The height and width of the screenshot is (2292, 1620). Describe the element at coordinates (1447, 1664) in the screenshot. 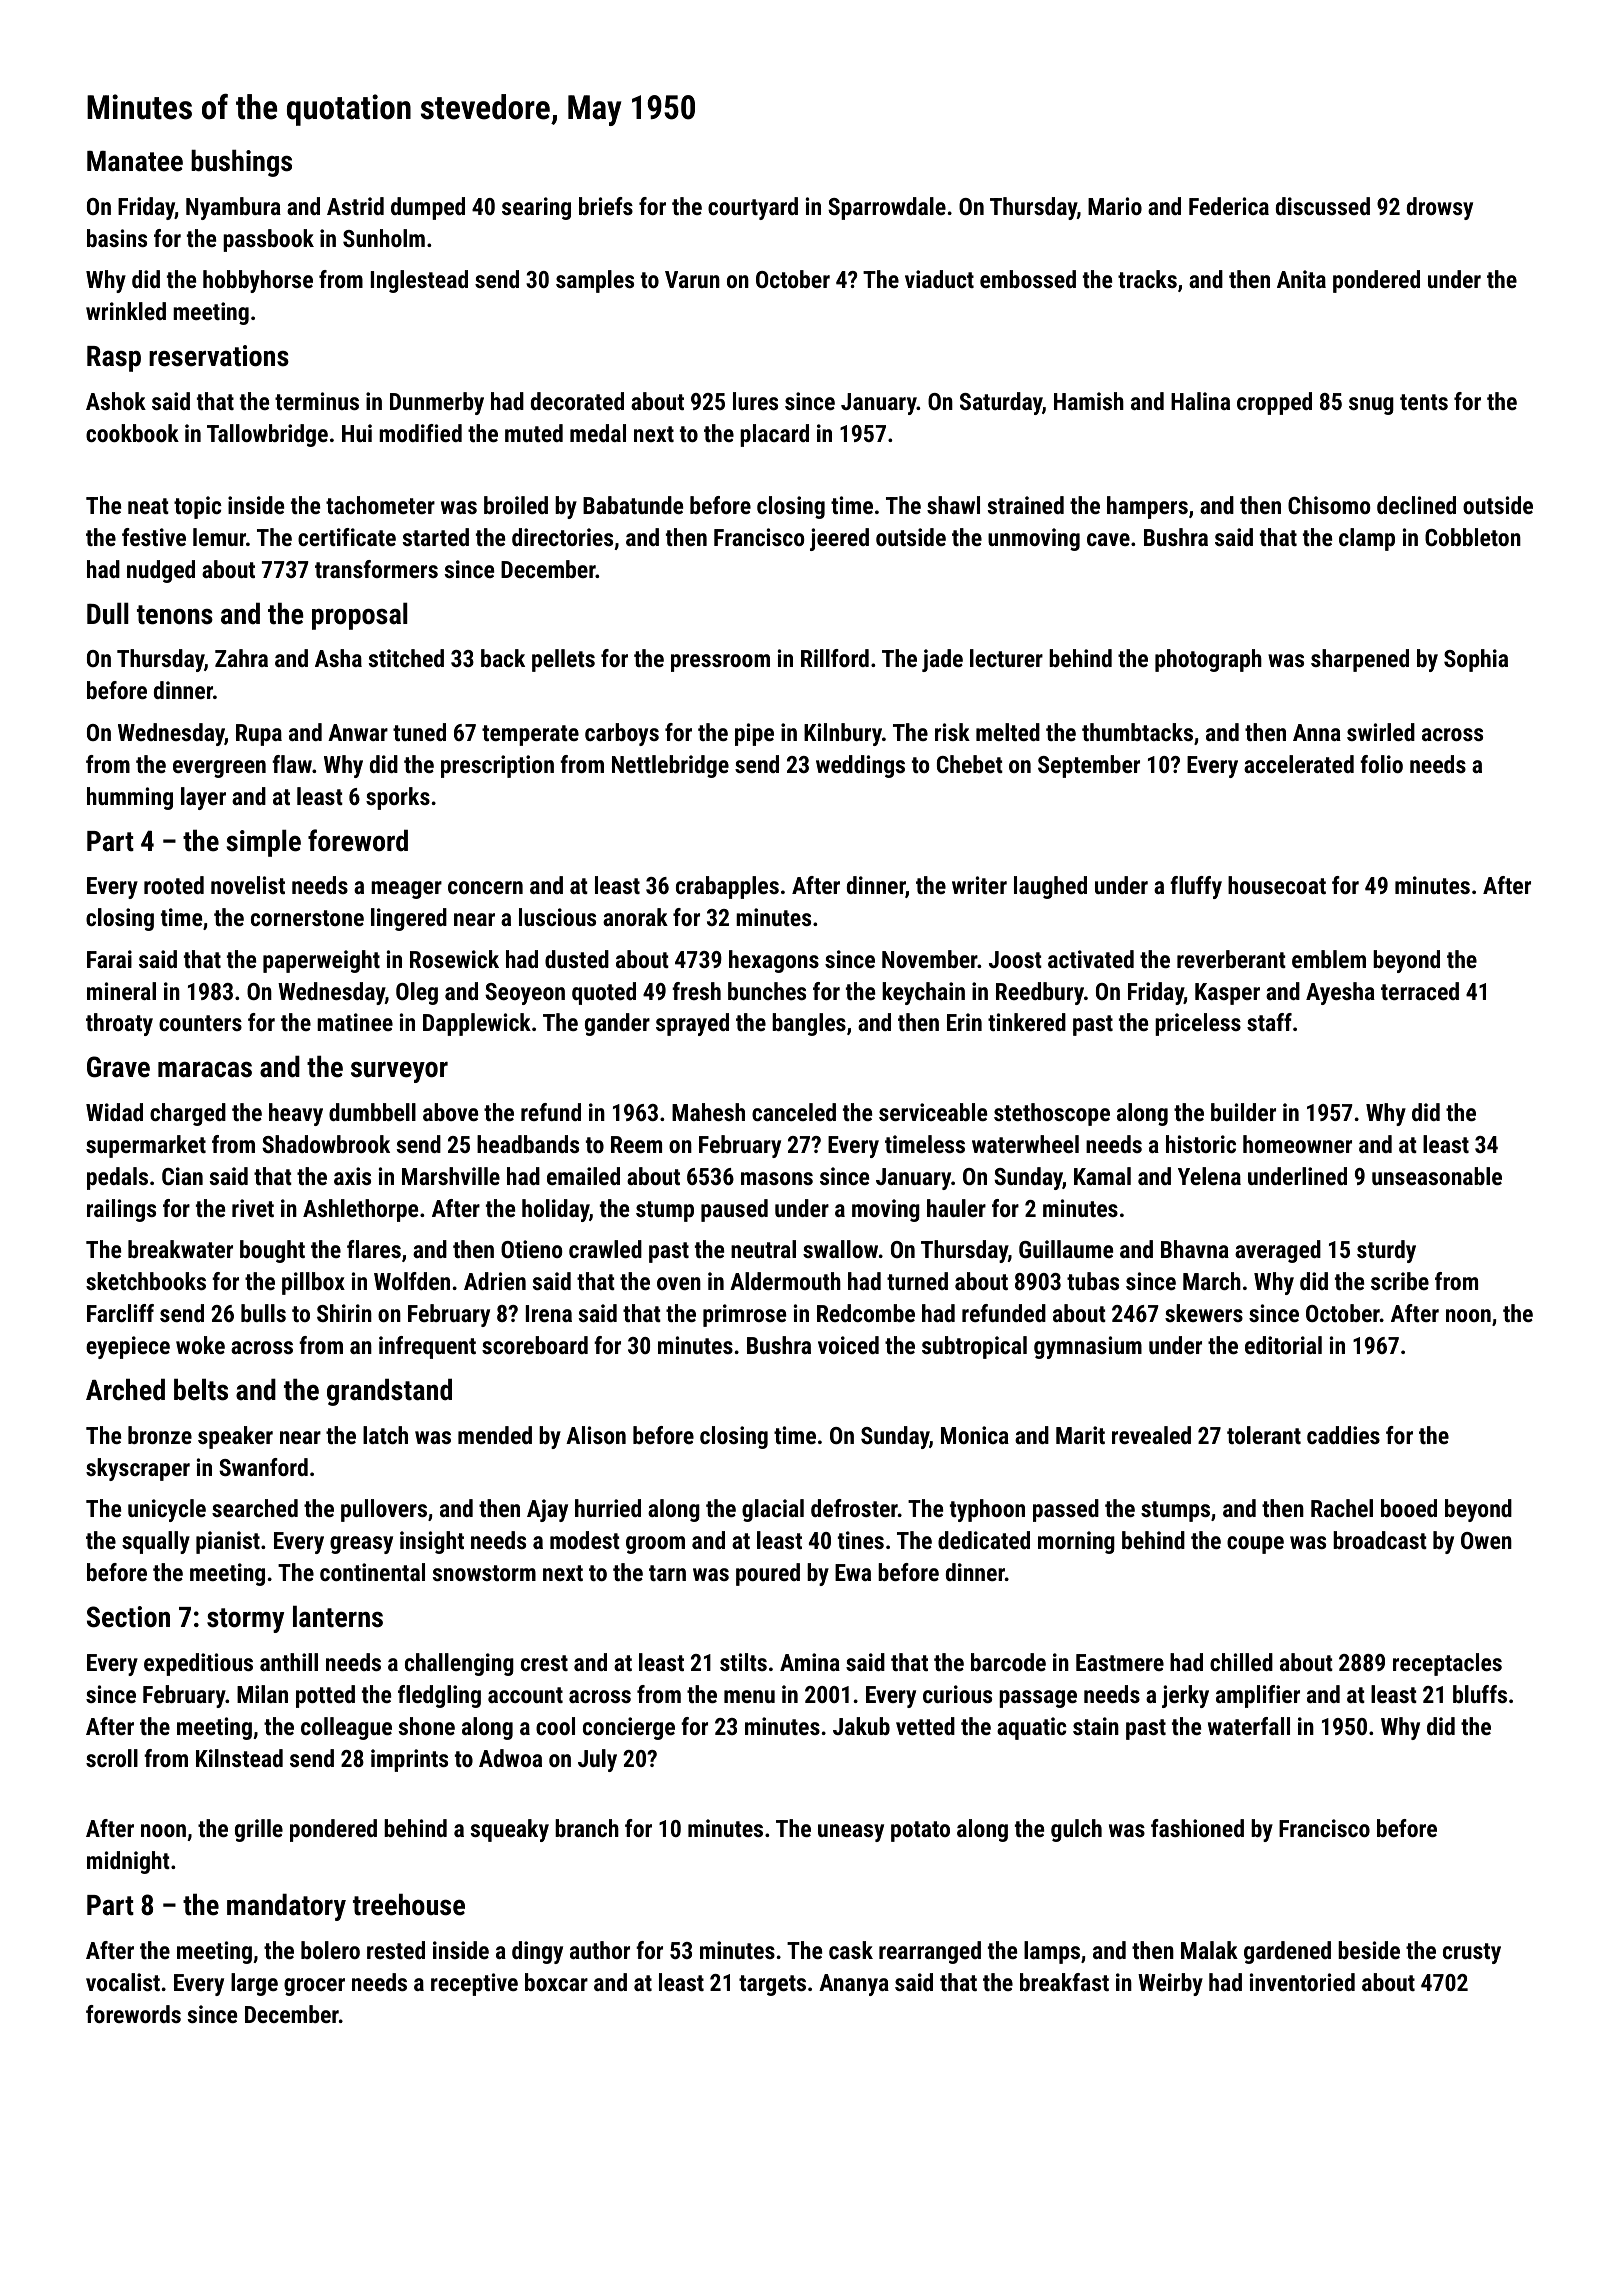

I see `receptacles` at that location.
